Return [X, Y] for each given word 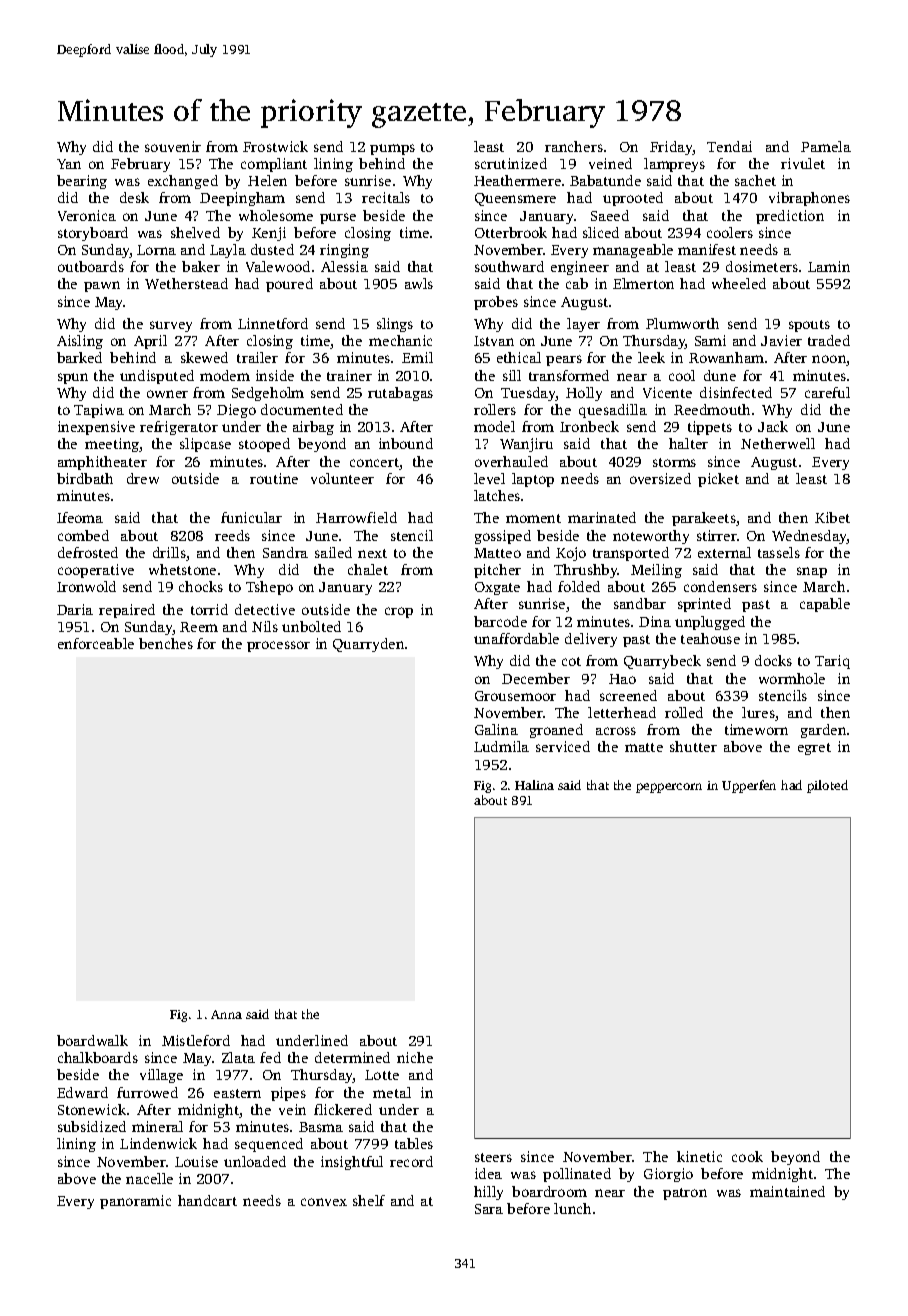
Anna [226, 1014]
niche [415, 1057]
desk [134, 197]
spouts [809, 326]
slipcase [205, 445]
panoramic [135, 1202]
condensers [720, 586]
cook [747, 1156]
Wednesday [809, 537]
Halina [534, 785]
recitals [386, 197]
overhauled [511, 461]
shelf [369, 1200]
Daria [75, 609]
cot [571, 661]
